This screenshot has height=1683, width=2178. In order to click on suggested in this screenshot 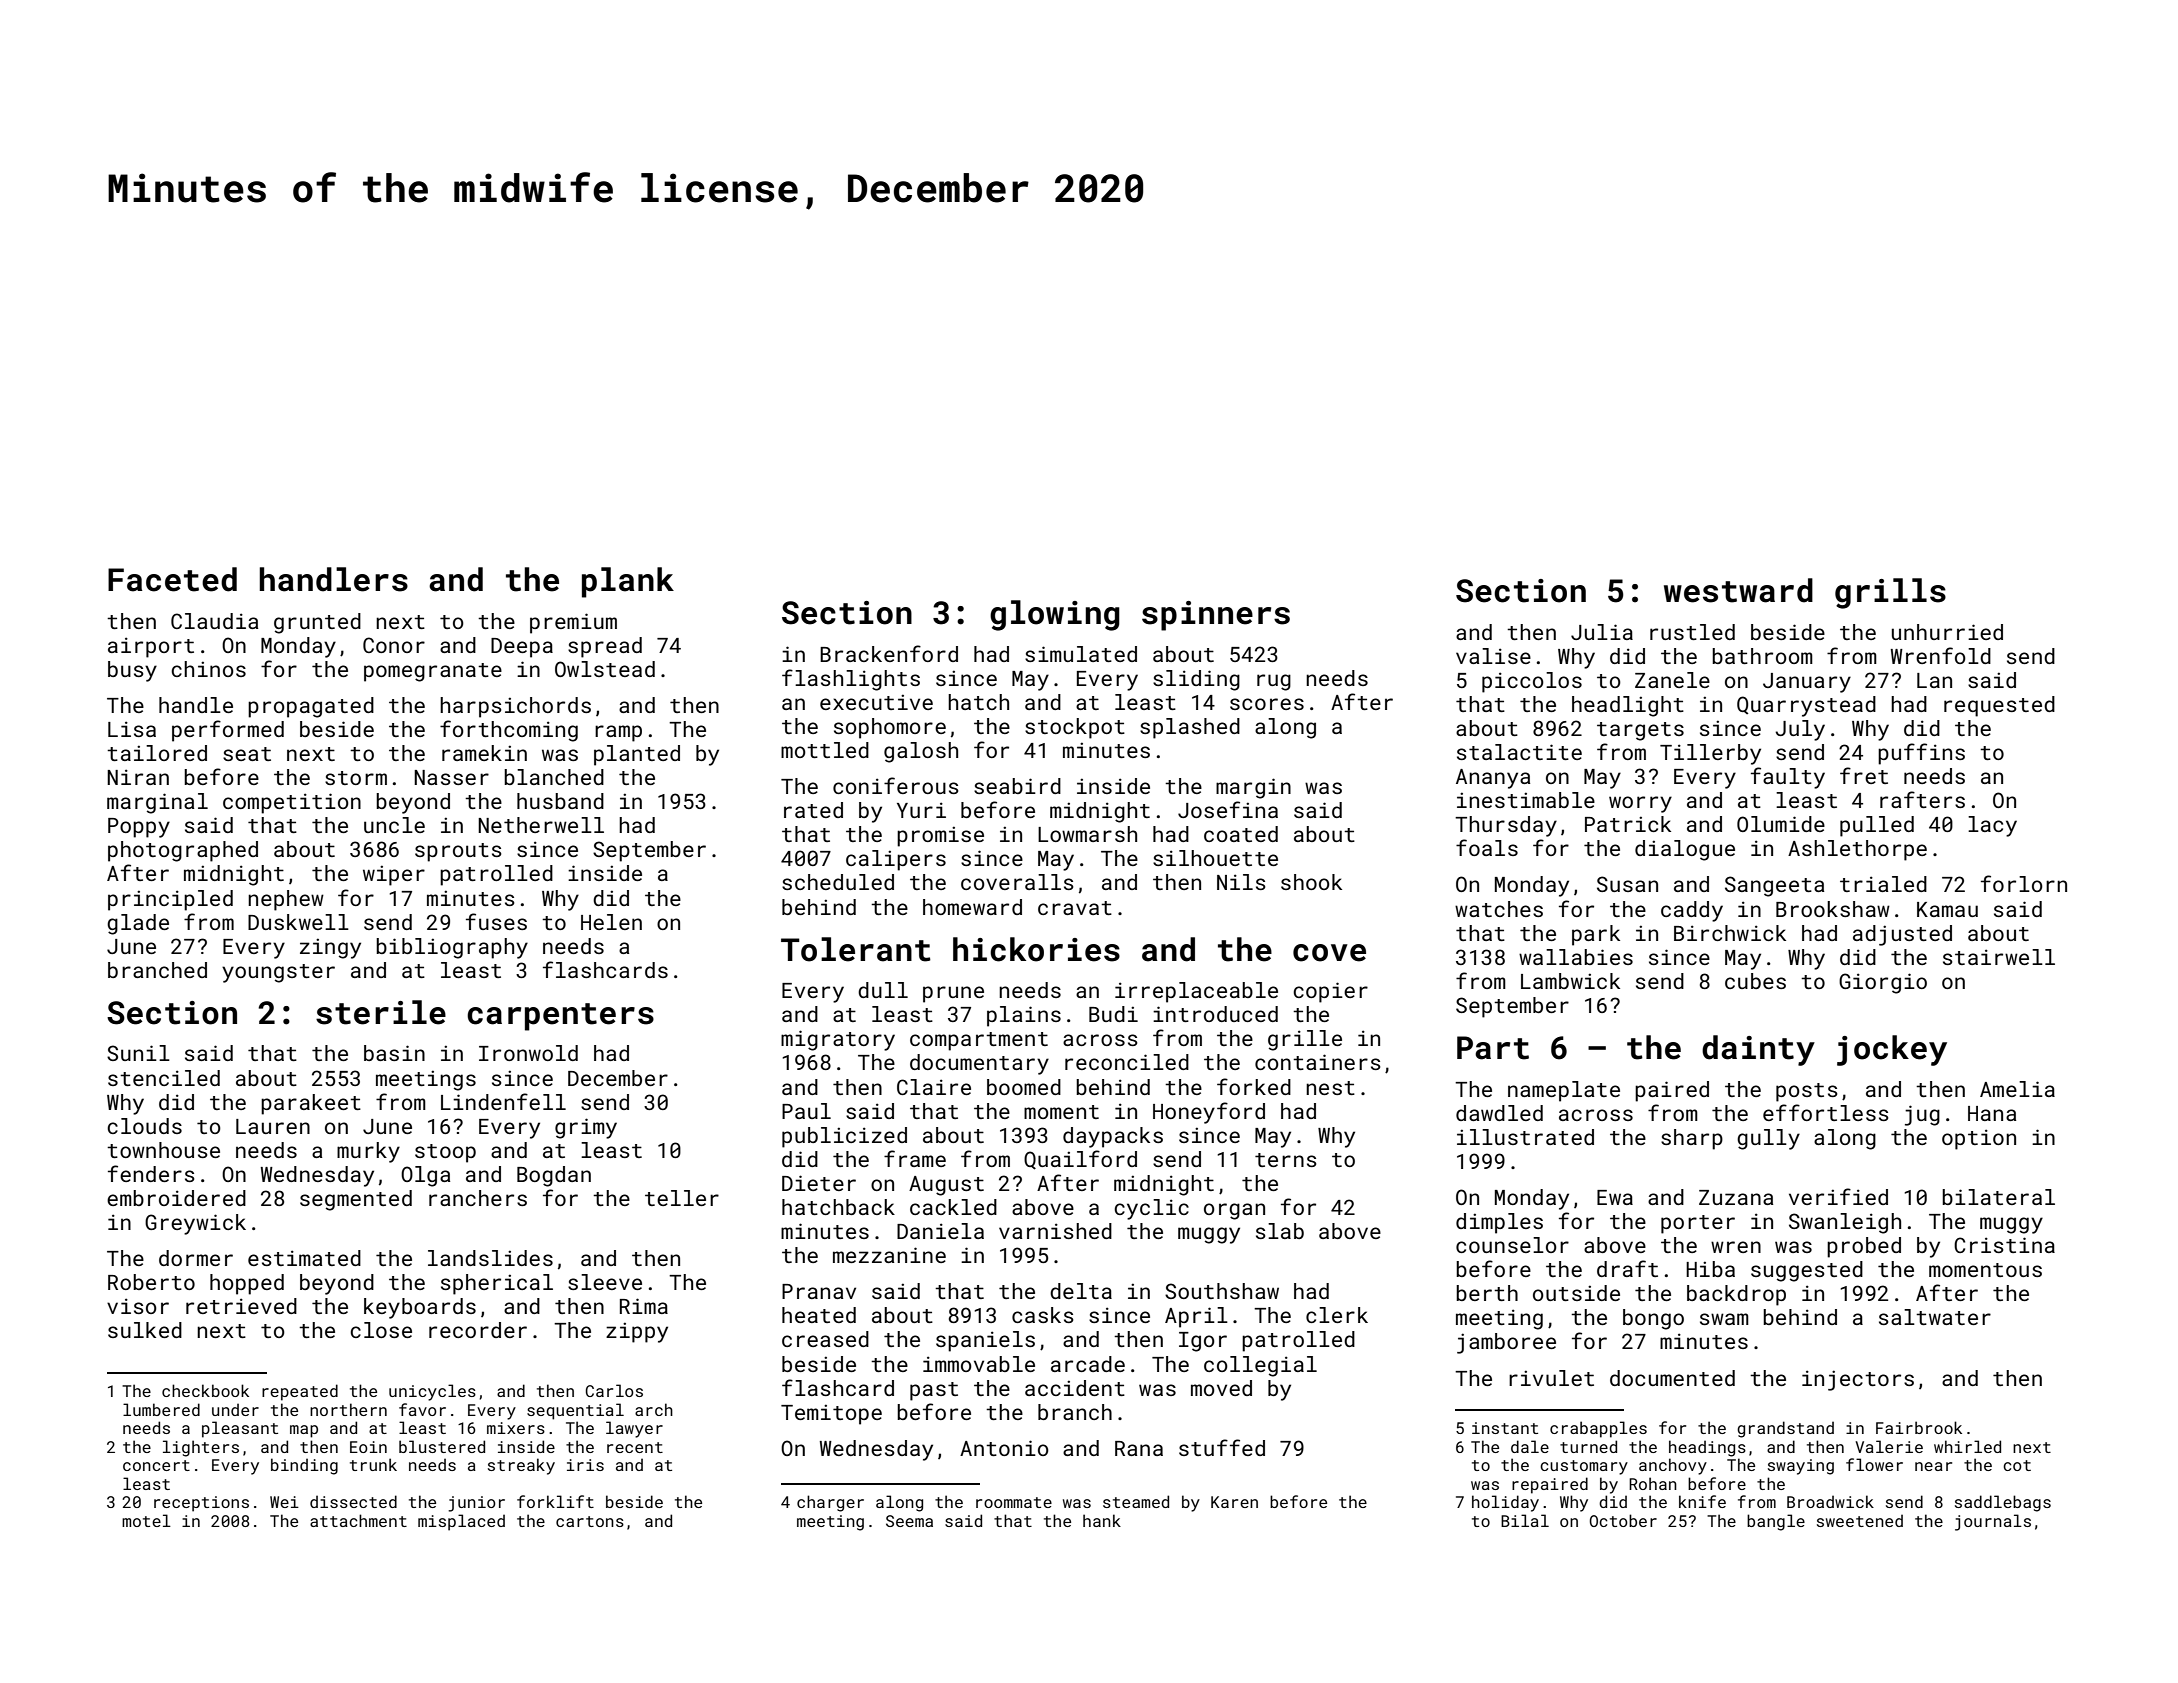, I will do `click(1807, 1271)`.
